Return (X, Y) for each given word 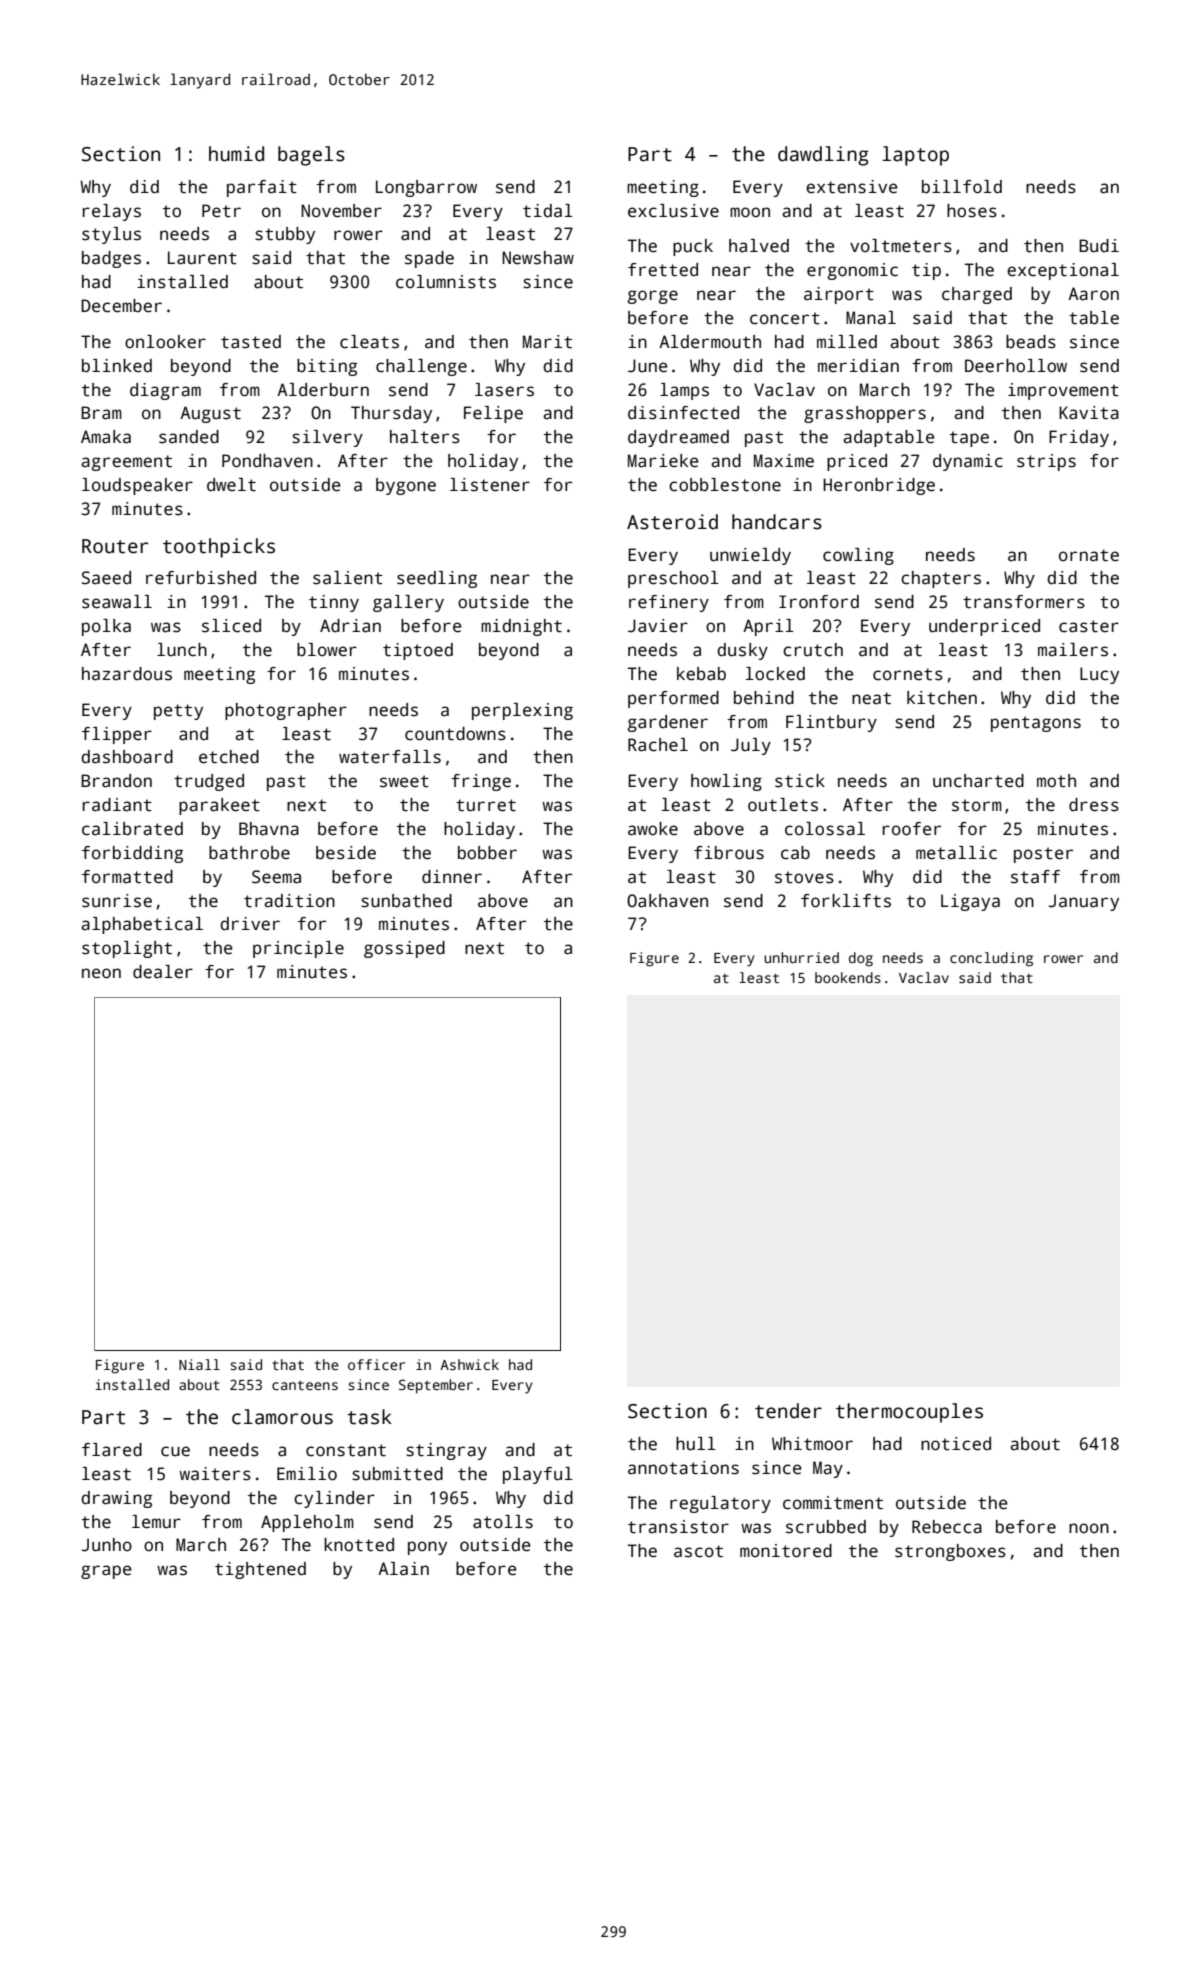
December (121, 306)
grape (106, 1572)
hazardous (127, 674)
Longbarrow (426, 188)
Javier (658, 626)
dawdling (823, 156)
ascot (698, 1551)
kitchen (942, 698)
